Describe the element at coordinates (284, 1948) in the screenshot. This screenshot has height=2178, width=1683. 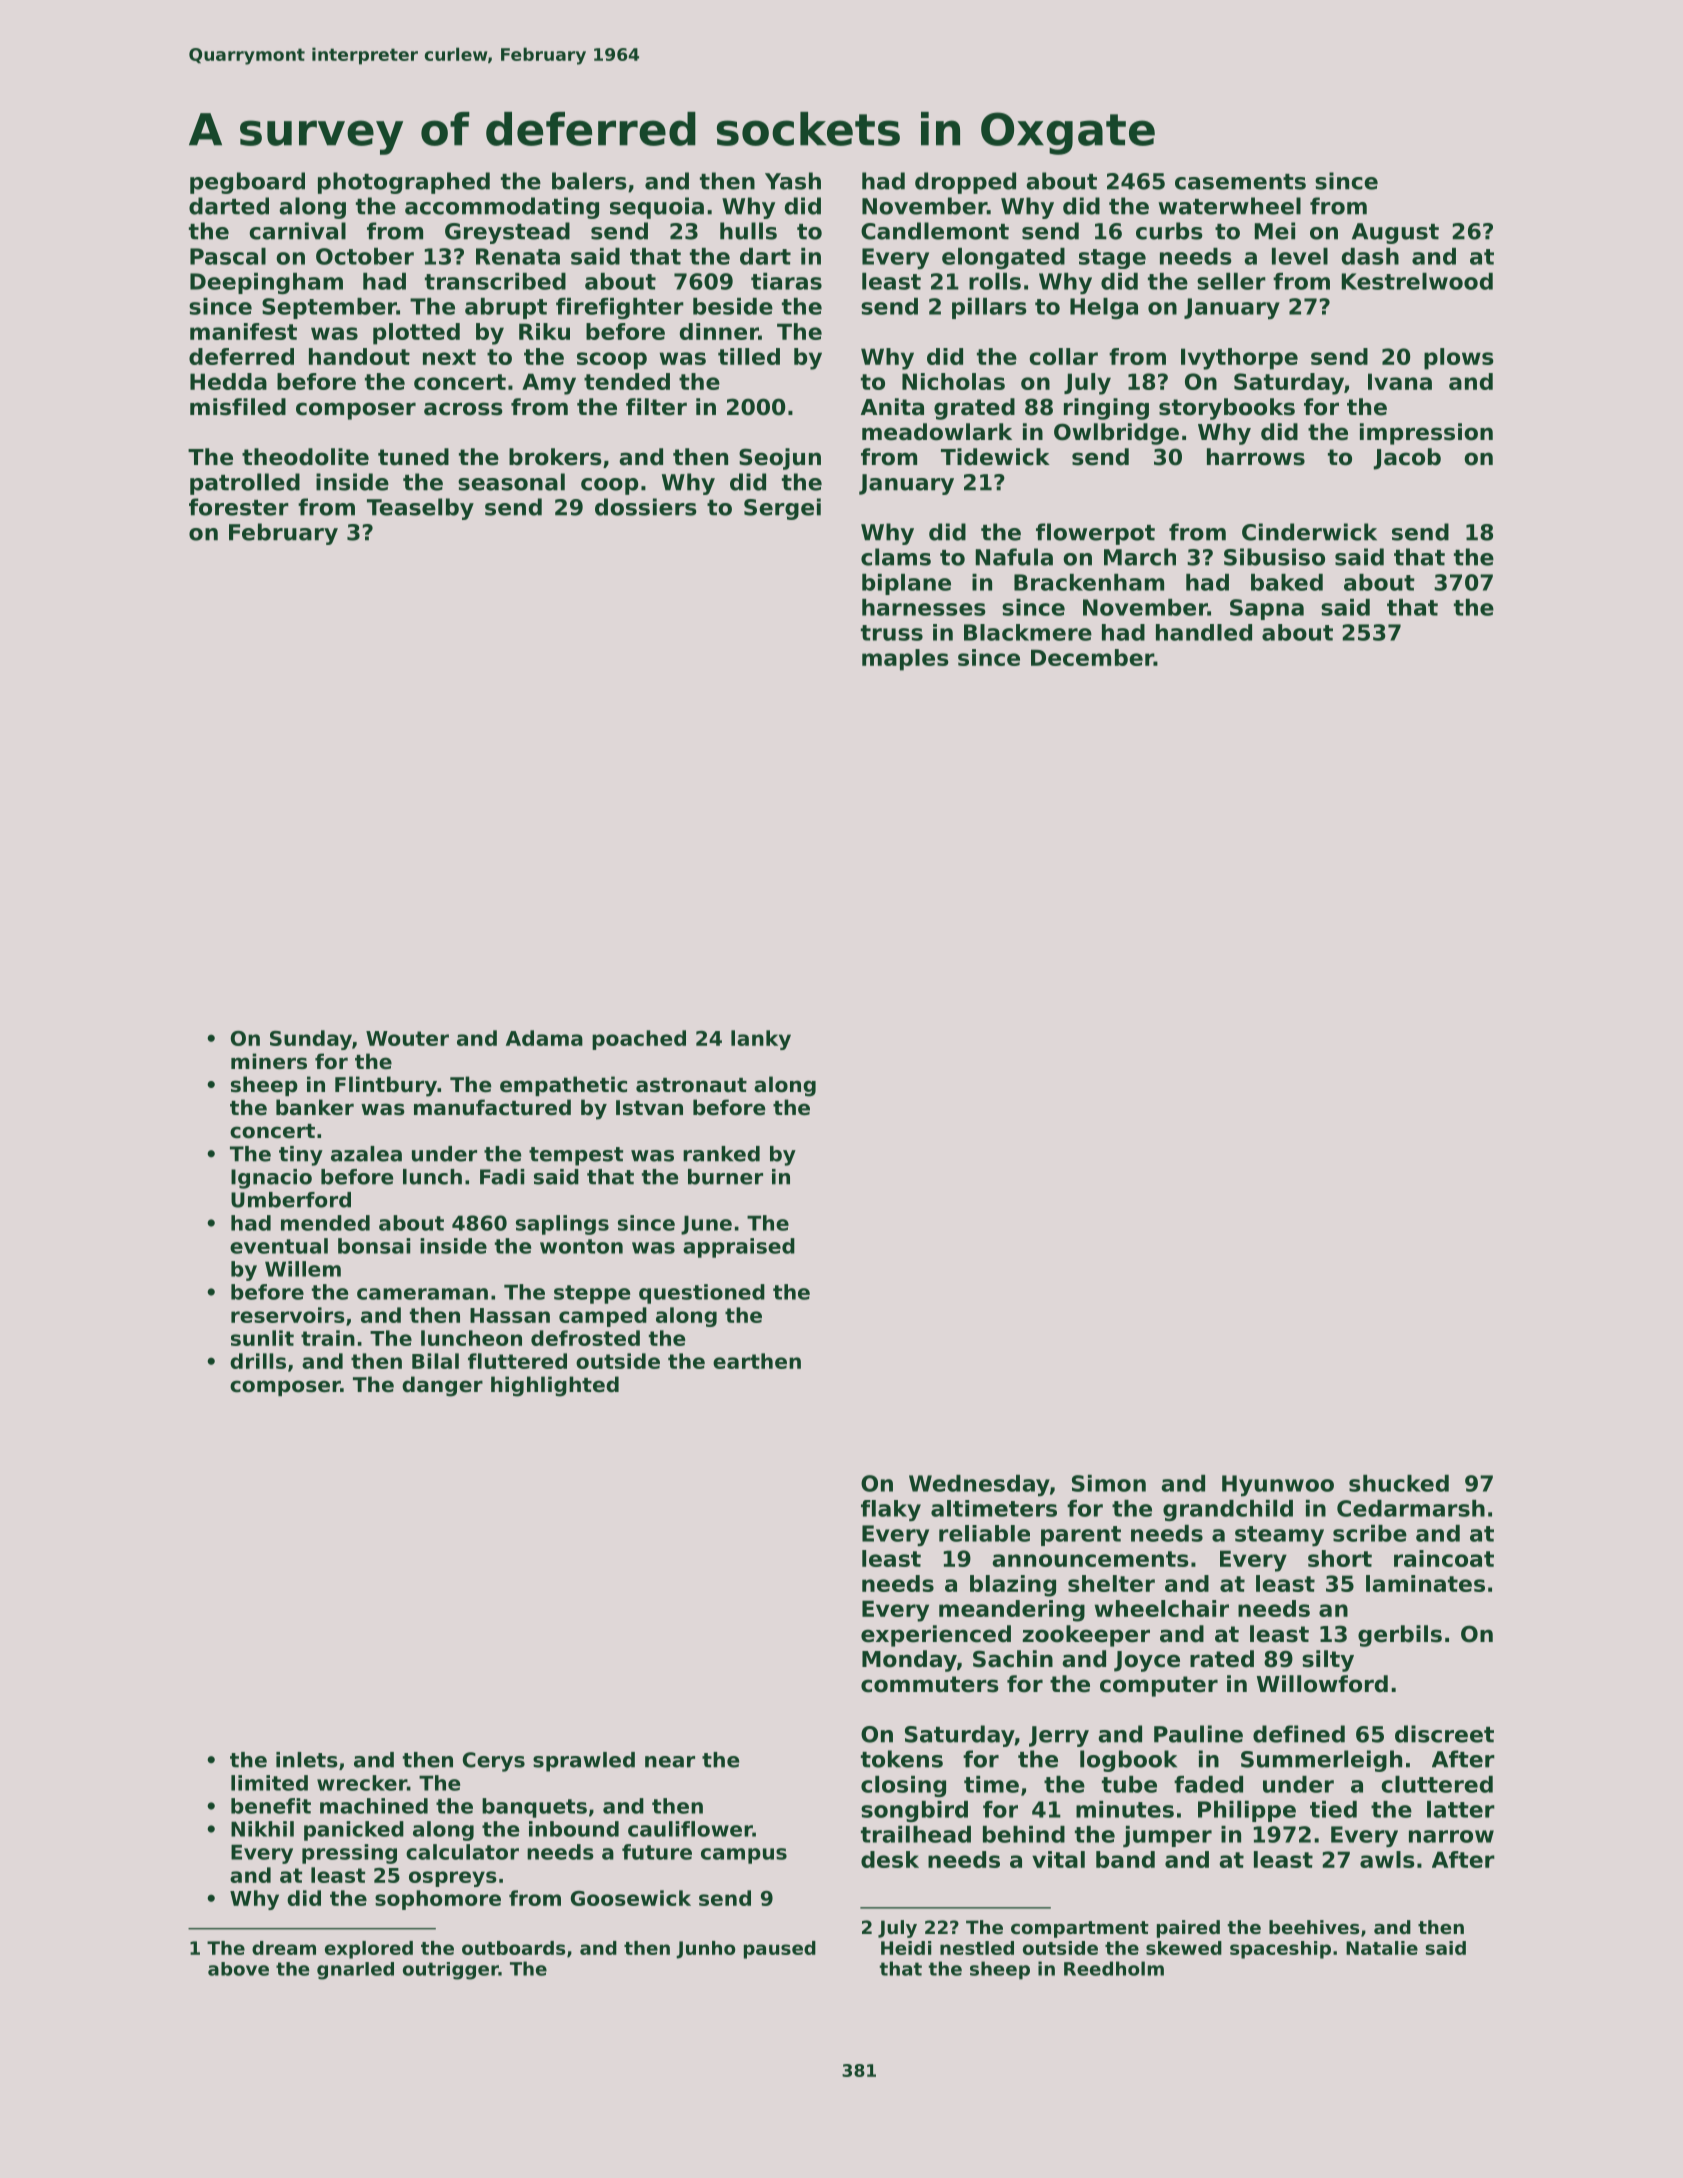
I see `dream` at that location.
